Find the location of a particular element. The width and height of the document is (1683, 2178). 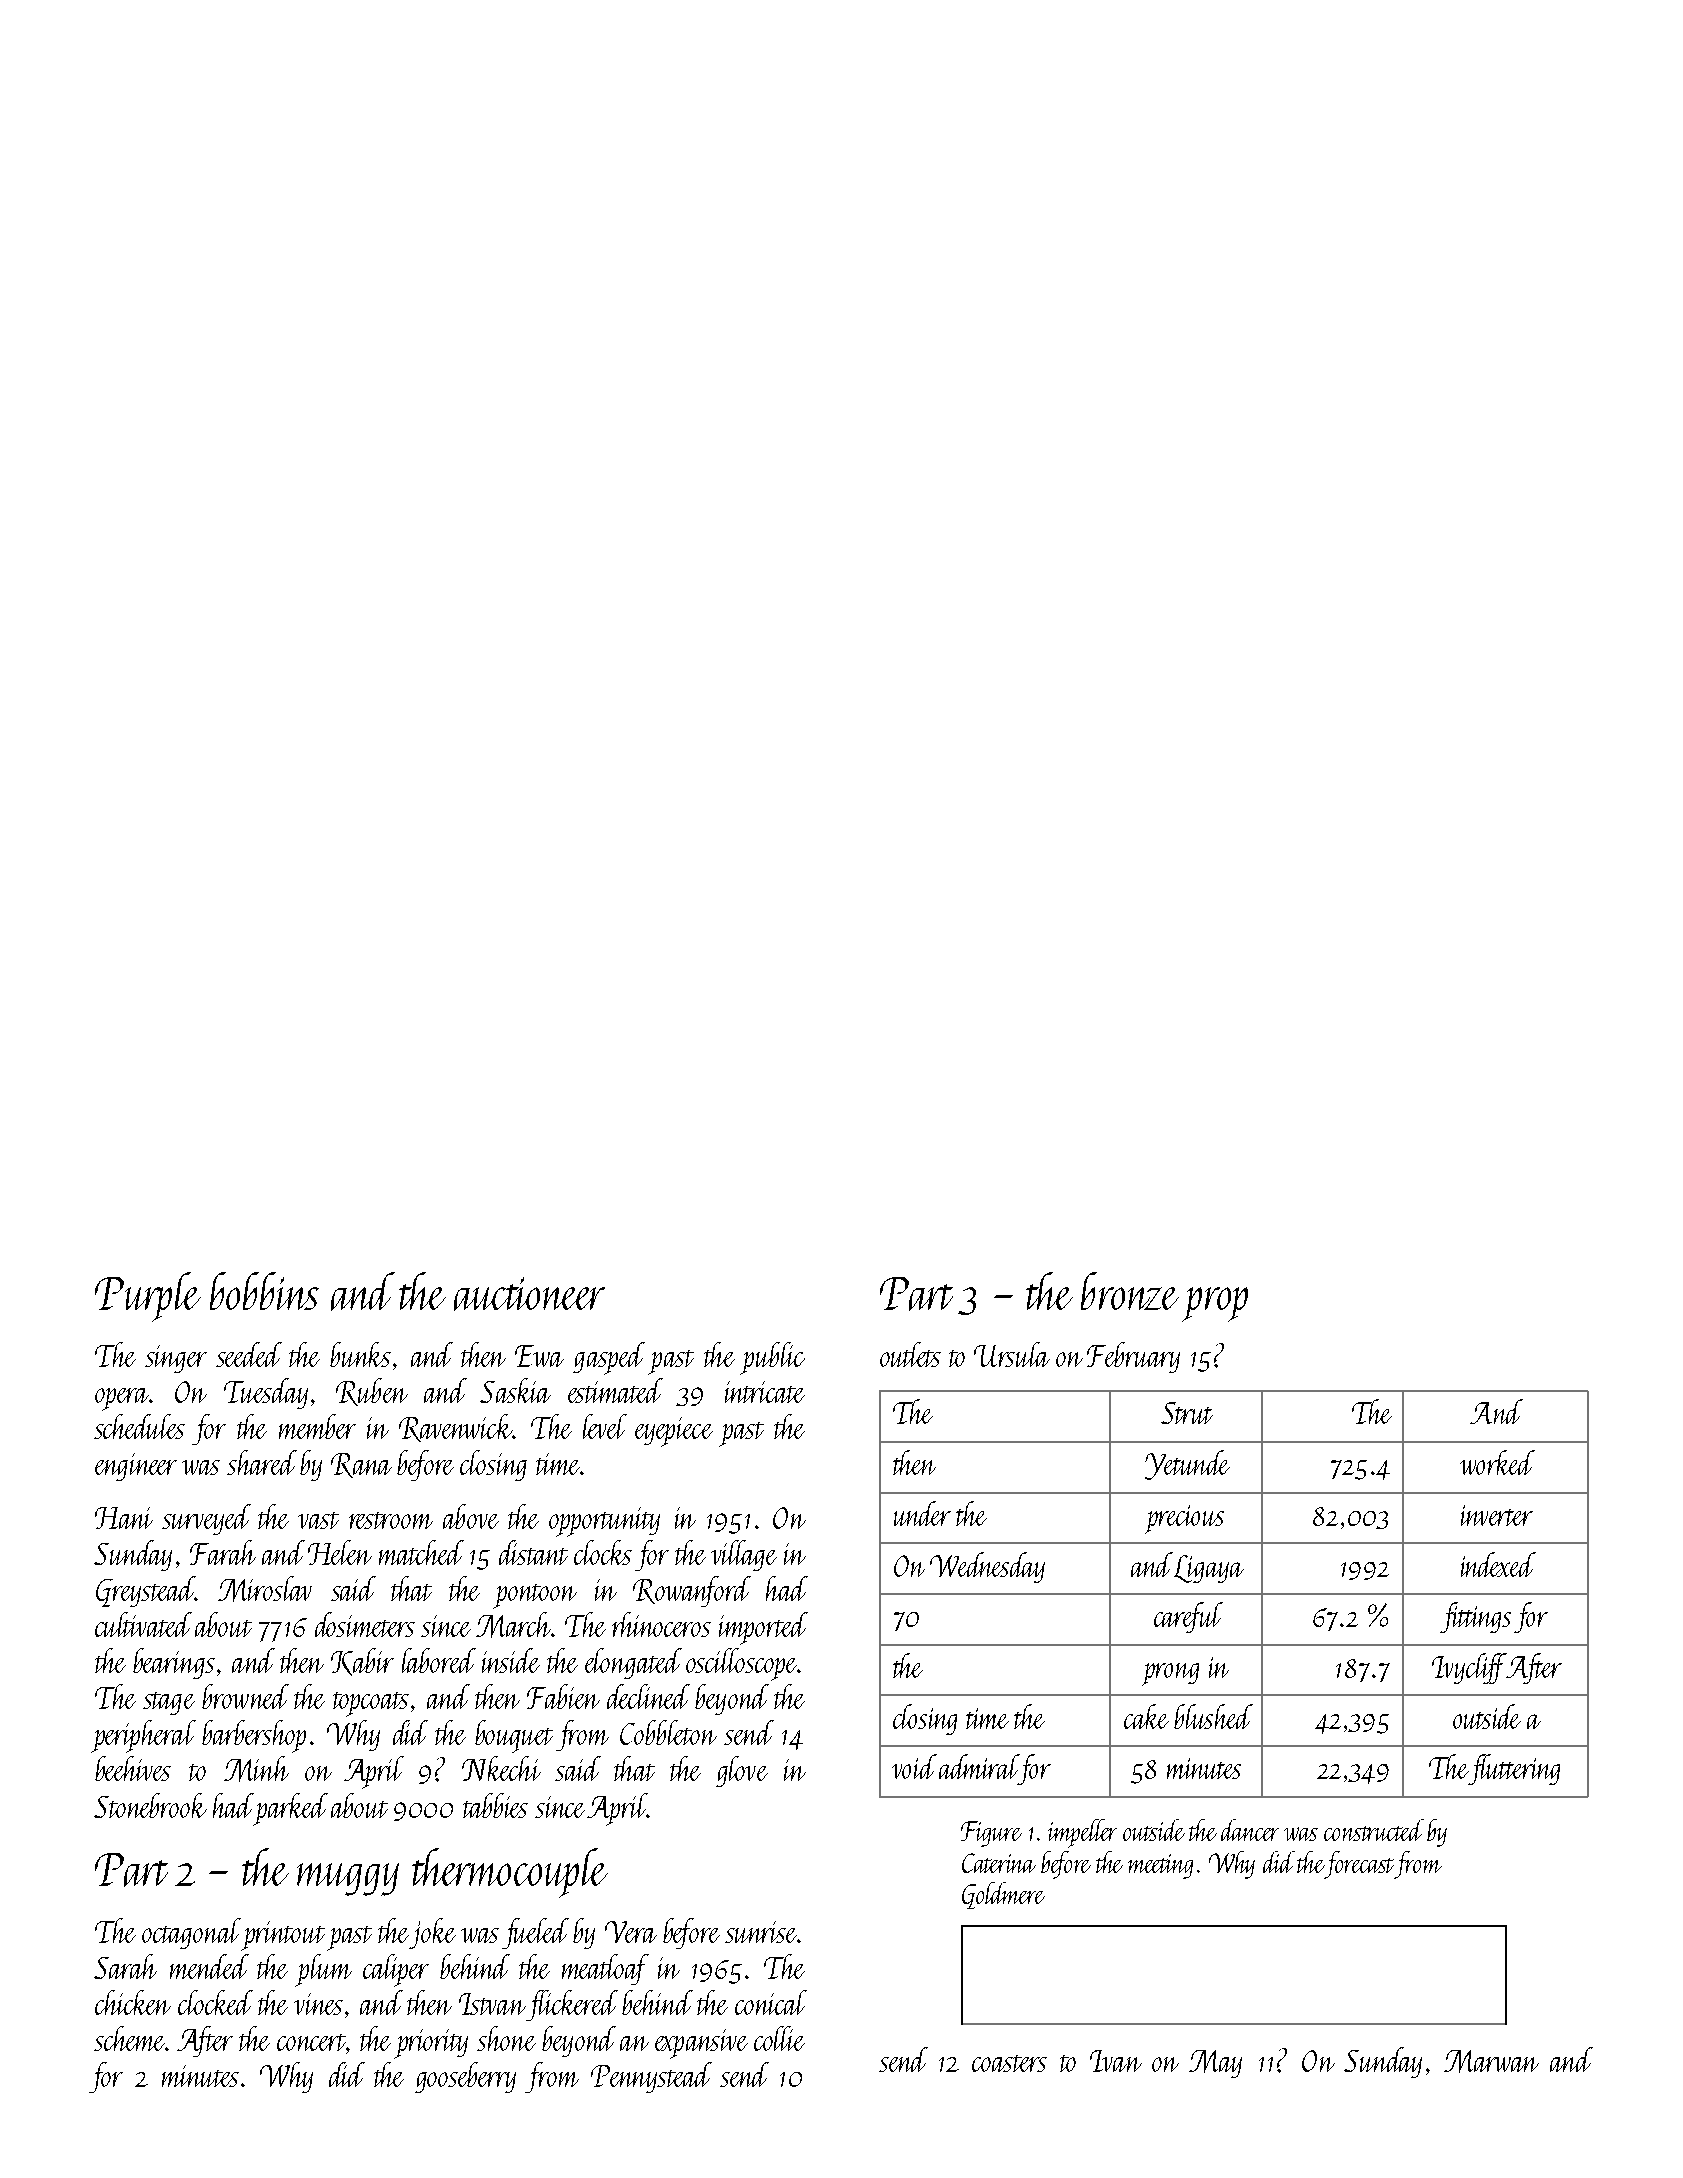

auctioneer is located at coordinates (529, 1294).
